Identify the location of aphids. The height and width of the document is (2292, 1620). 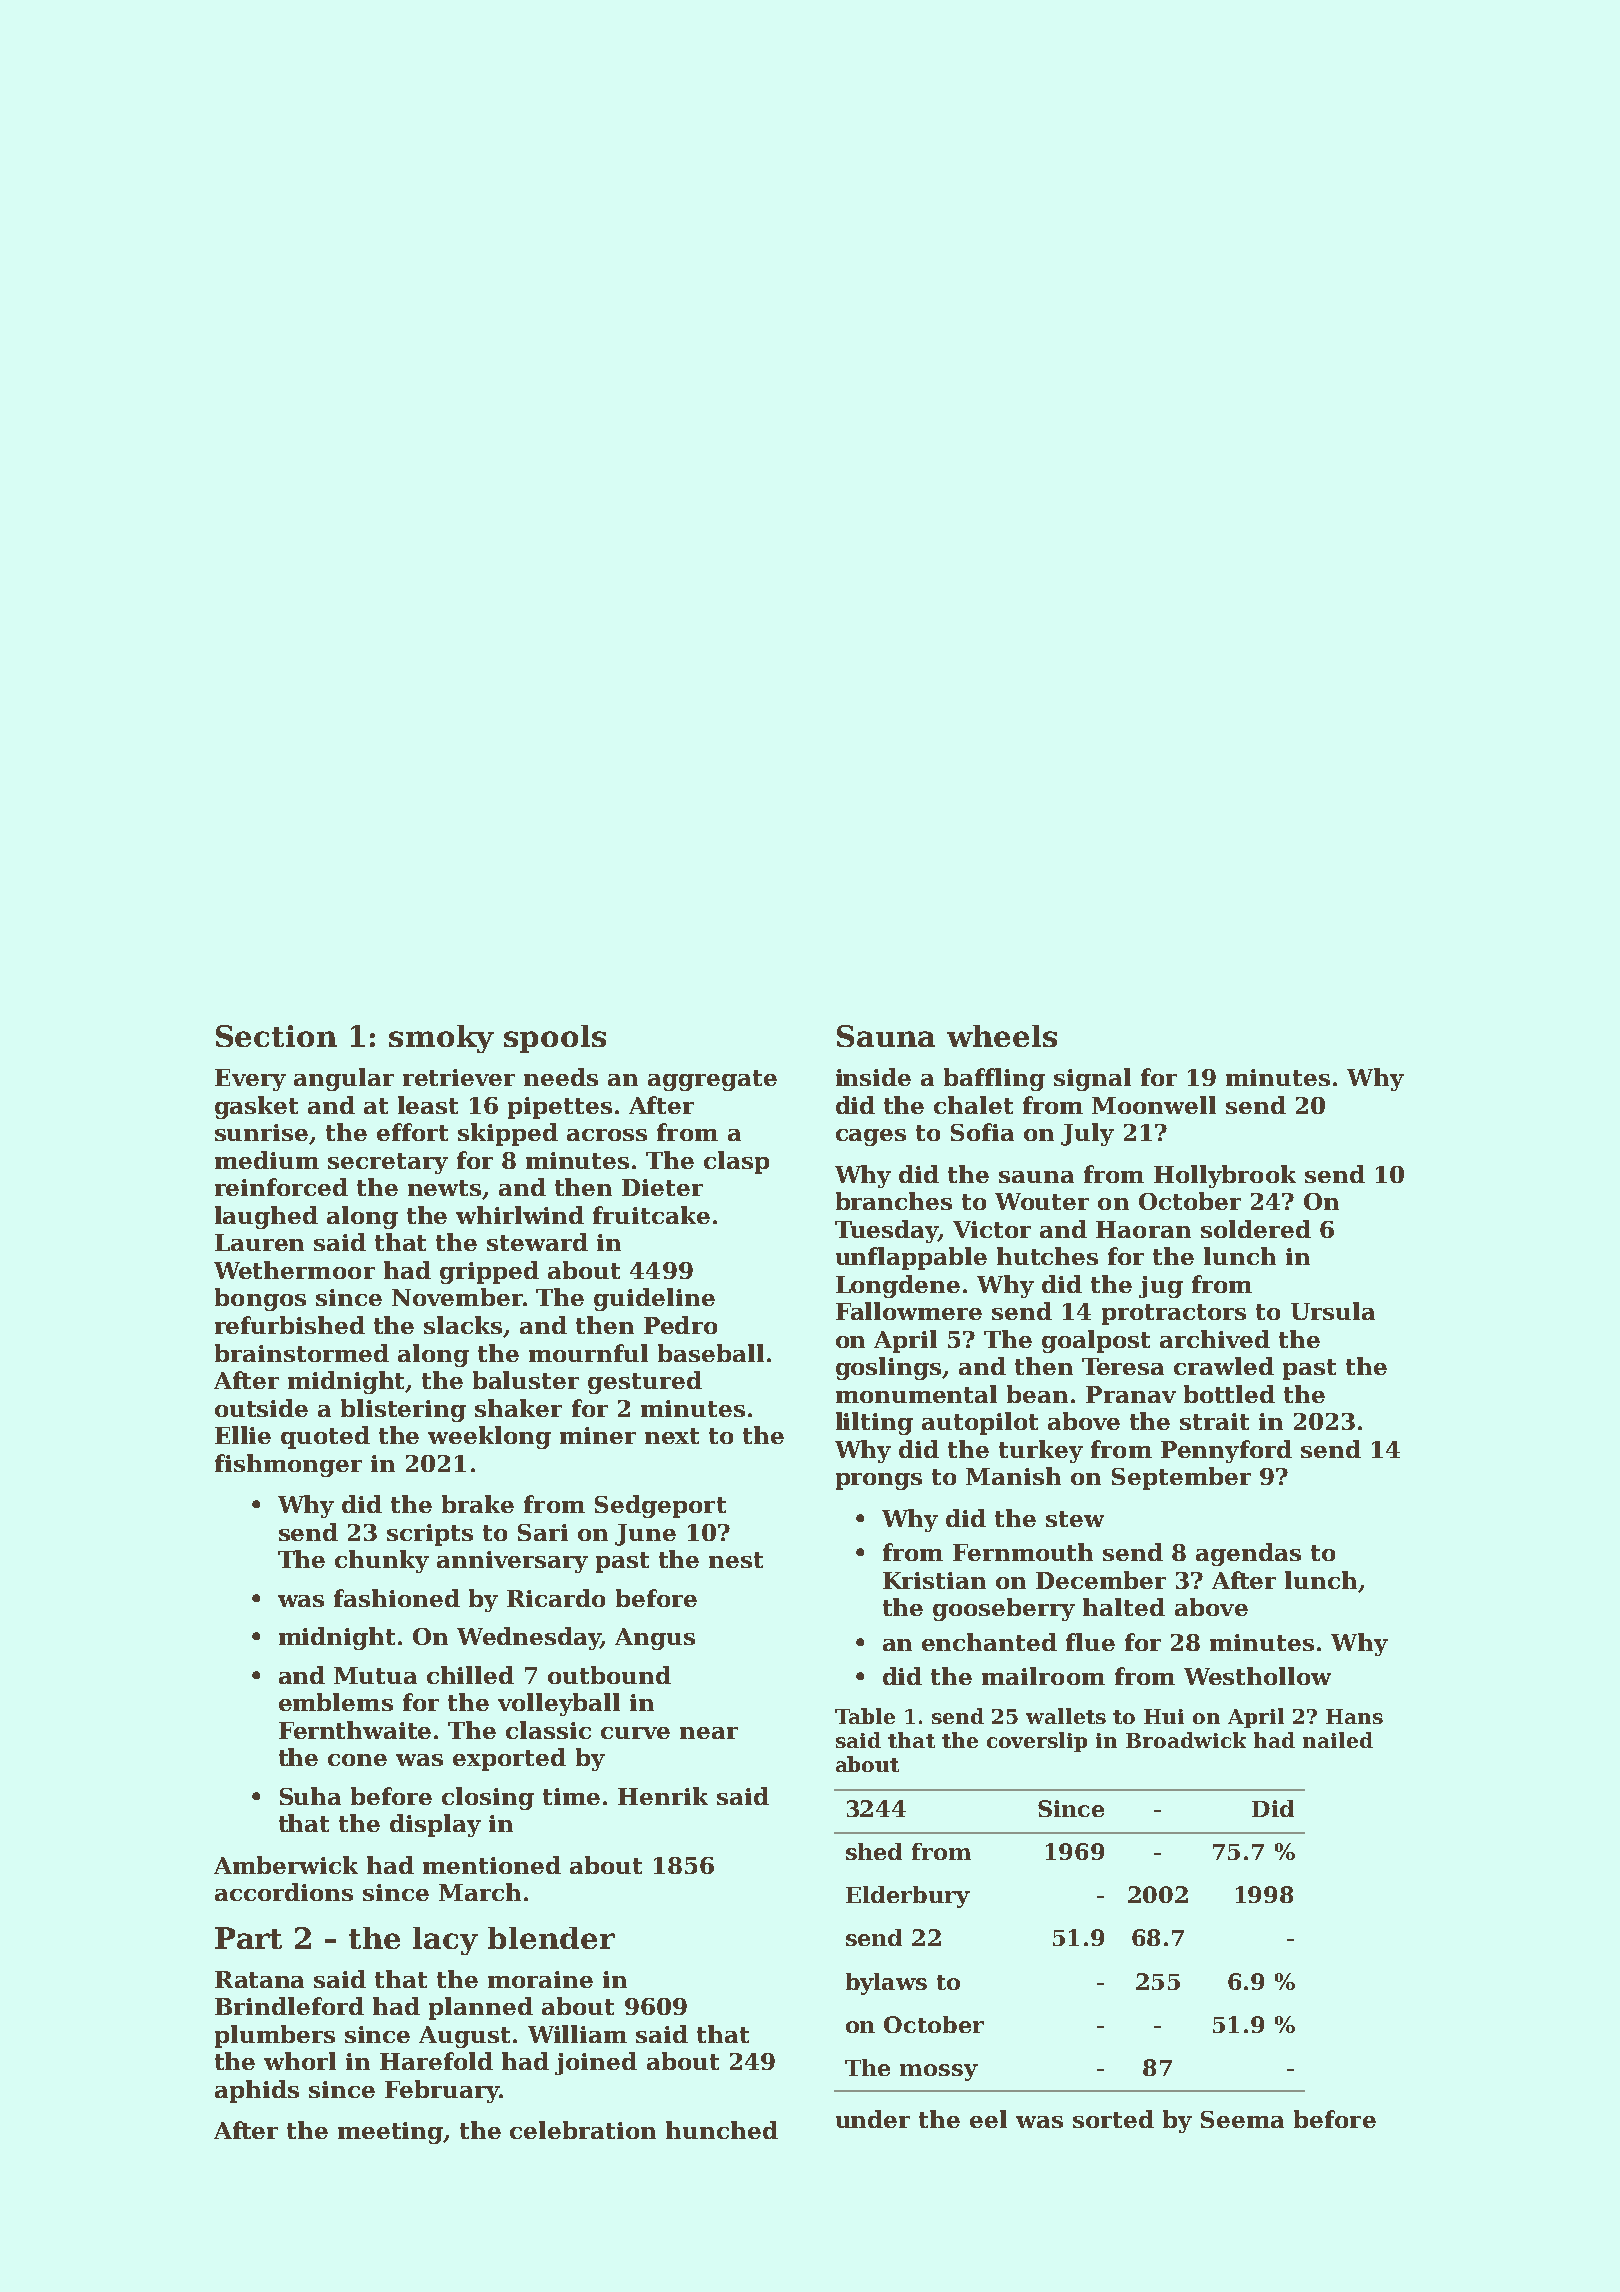
(257, 2091).
